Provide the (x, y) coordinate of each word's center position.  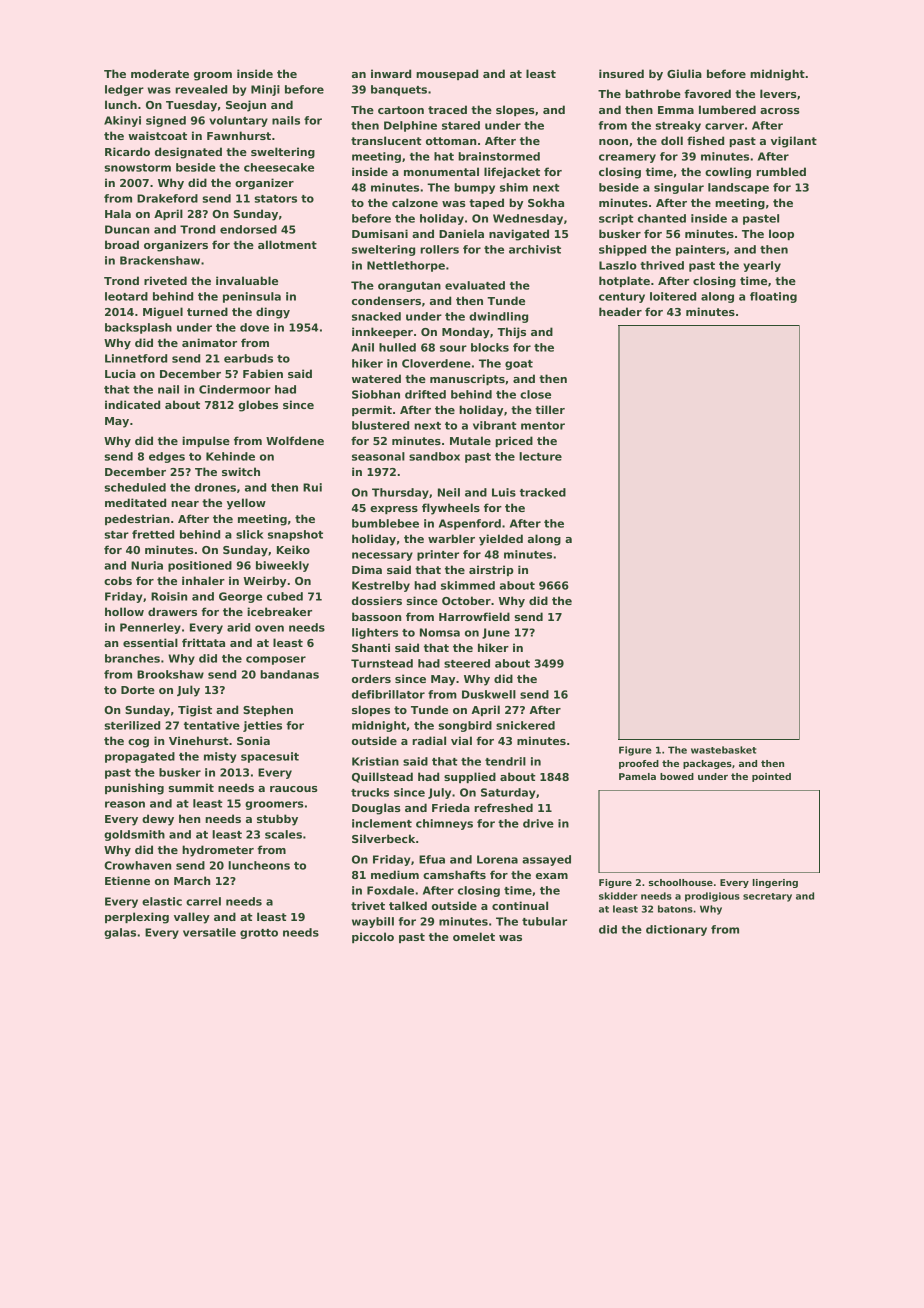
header (620, 311)
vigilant (794, 142)
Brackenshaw (160, 260)
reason (125, 804)
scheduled (135, 487)
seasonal (378, 456)
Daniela (461, 233)
